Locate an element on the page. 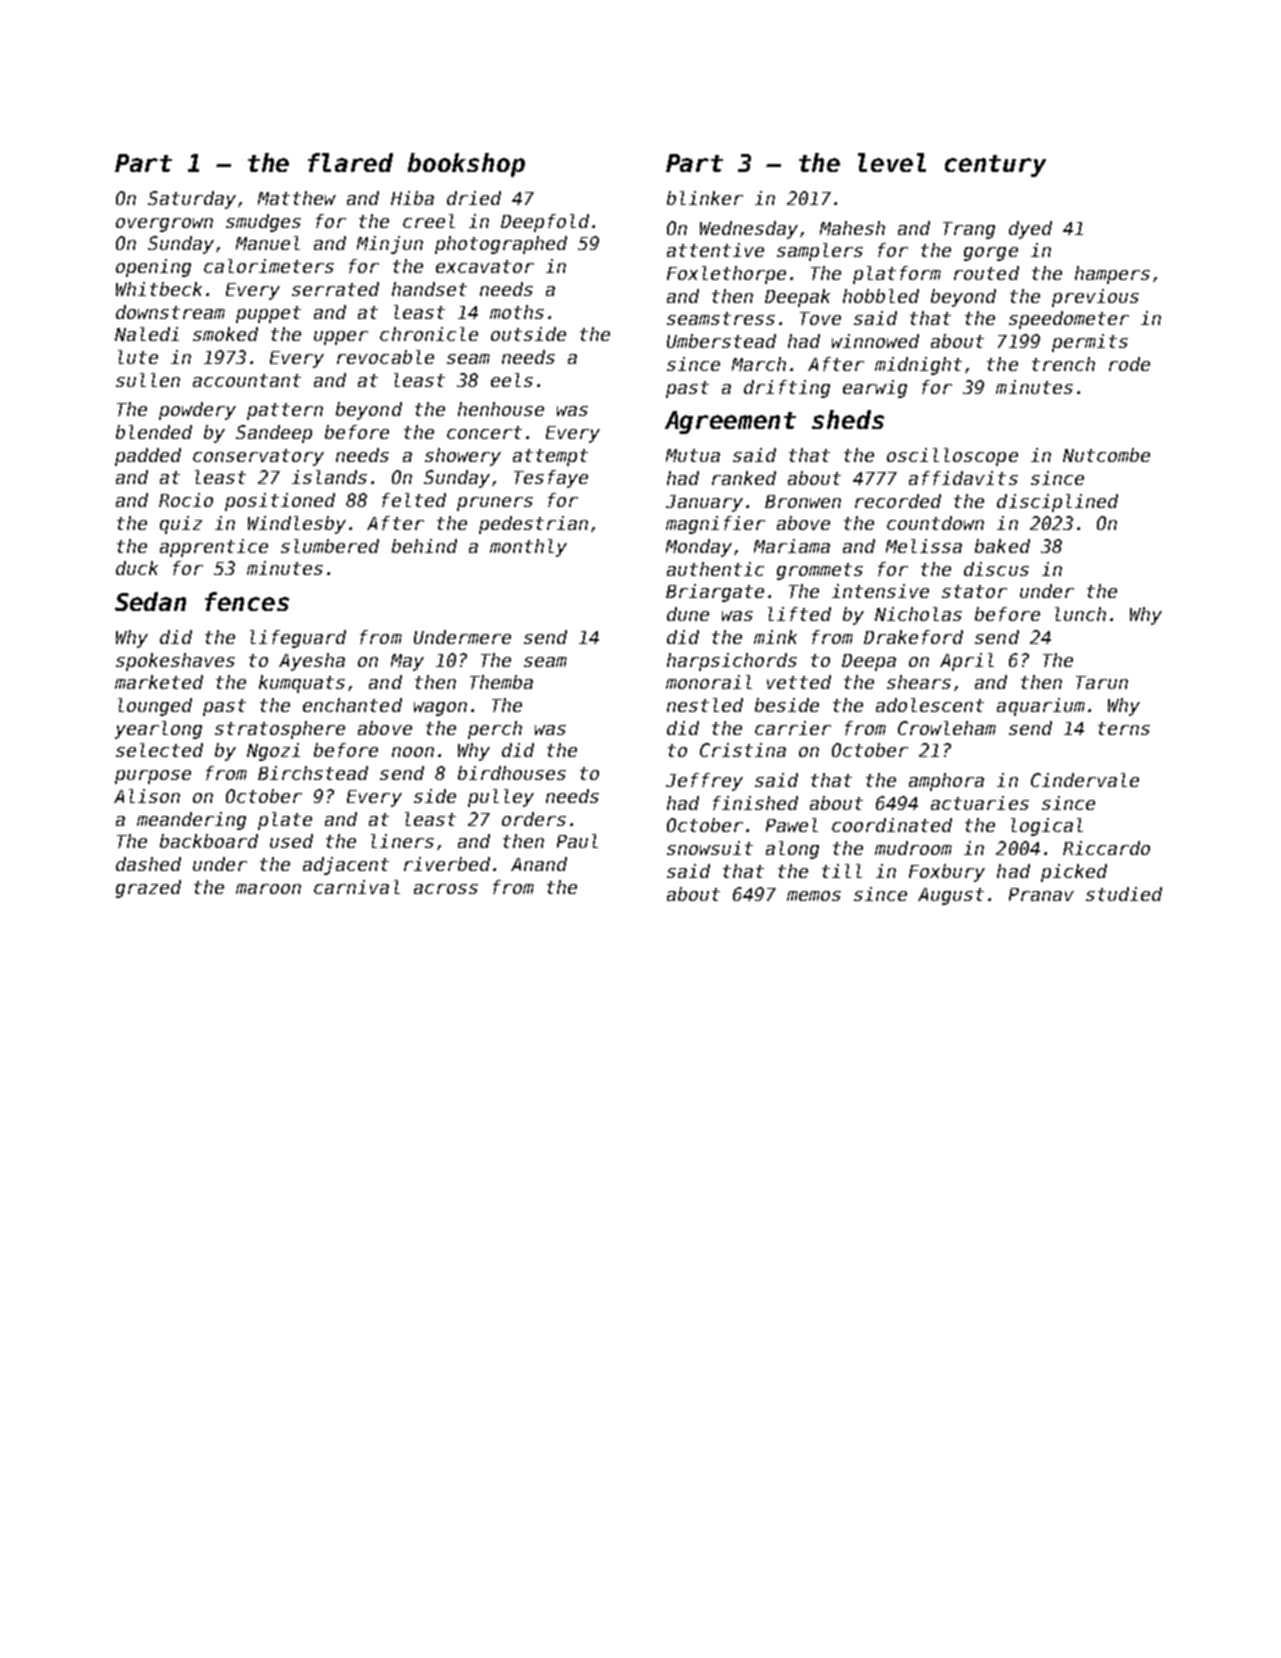  felted is located at coordinates (414, 500).
